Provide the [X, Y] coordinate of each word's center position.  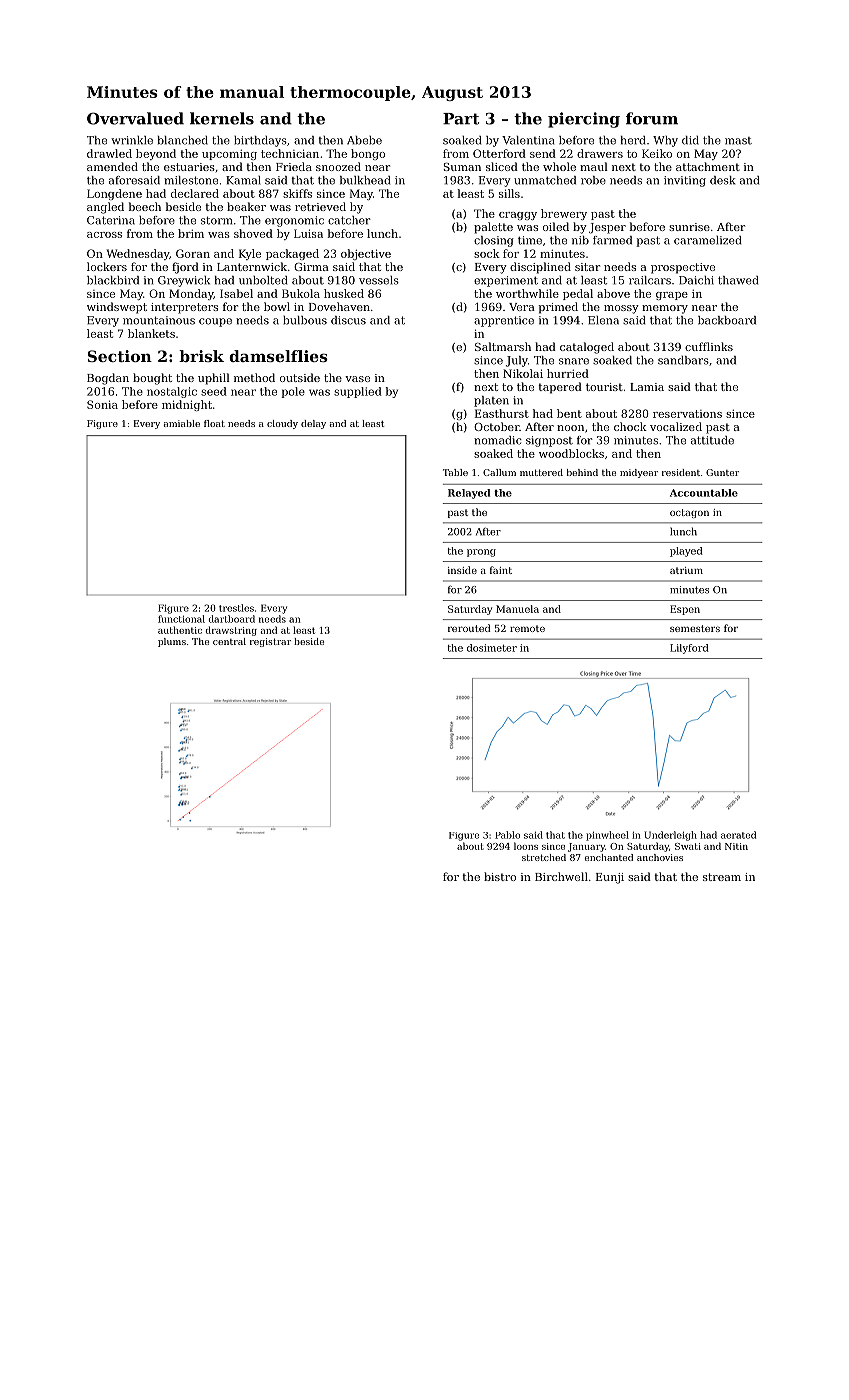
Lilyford [689, 649]
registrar [270, 642]
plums [172, 642]
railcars [650, 280]
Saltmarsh [503, 346]
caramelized [708, 240]
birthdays [260, 141]
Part [461, 119]
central [229, 641]
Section [120, 356]
